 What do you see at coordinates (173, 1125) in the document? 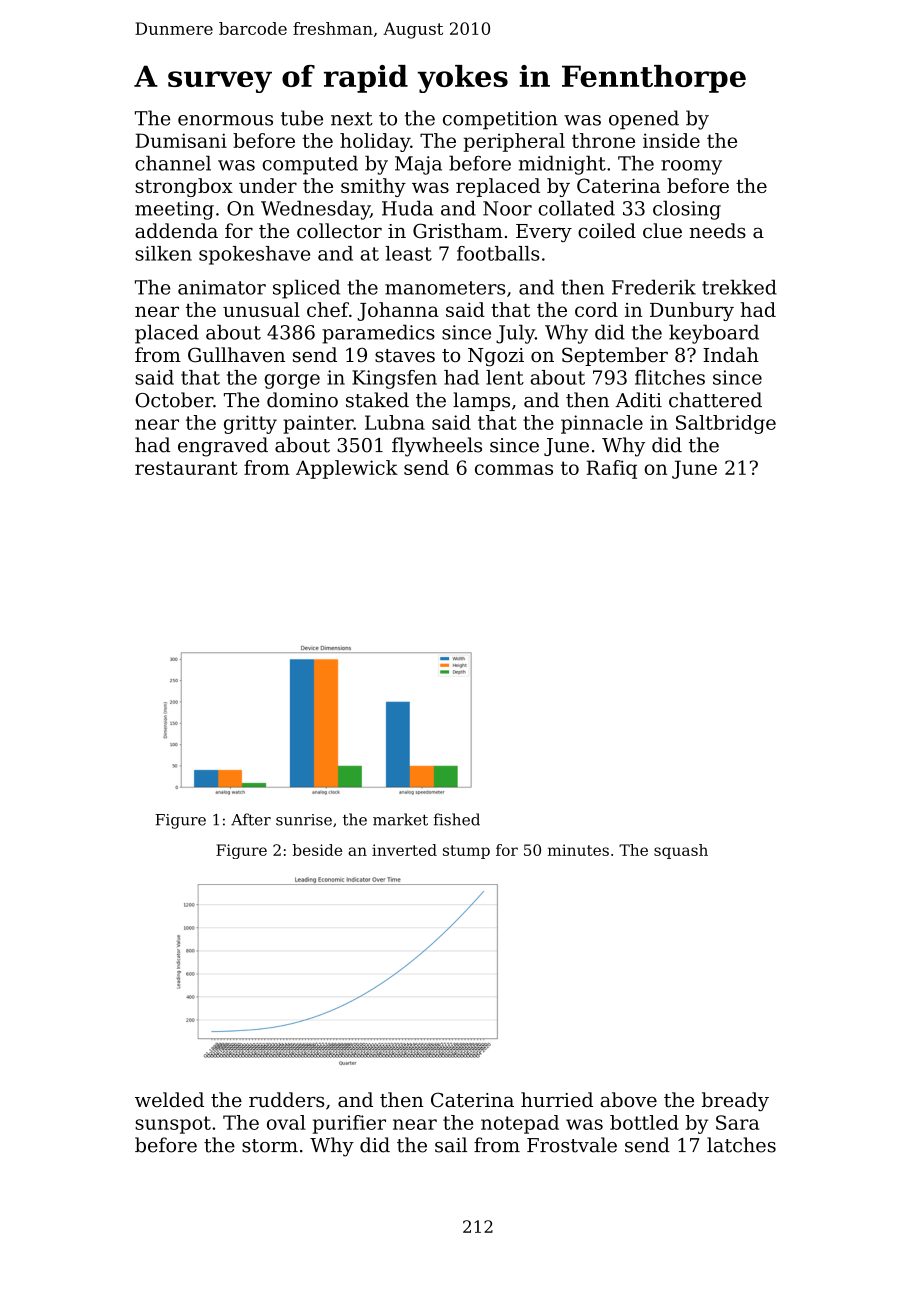
I see `sunspot` at bounding box center [173, 1125].
